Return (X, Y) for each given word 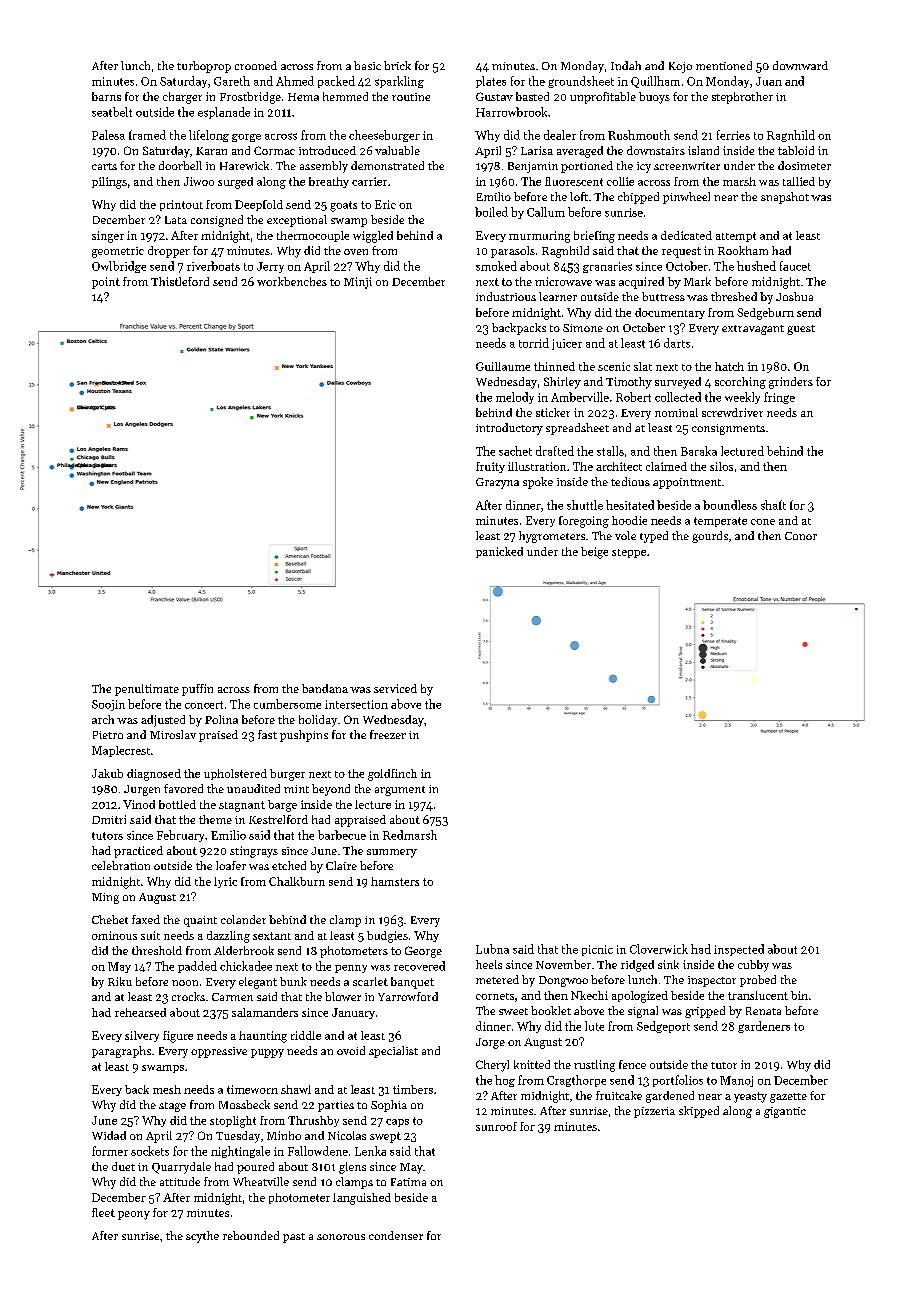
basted (532, 96)
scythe (202, 1237)
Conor (801, 536)
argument (400, 791)
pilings (109, 183)
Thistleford (180, 281)
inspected (739, 950)
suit (150, 935)
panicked (499, 552)
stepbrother (742, 98)
